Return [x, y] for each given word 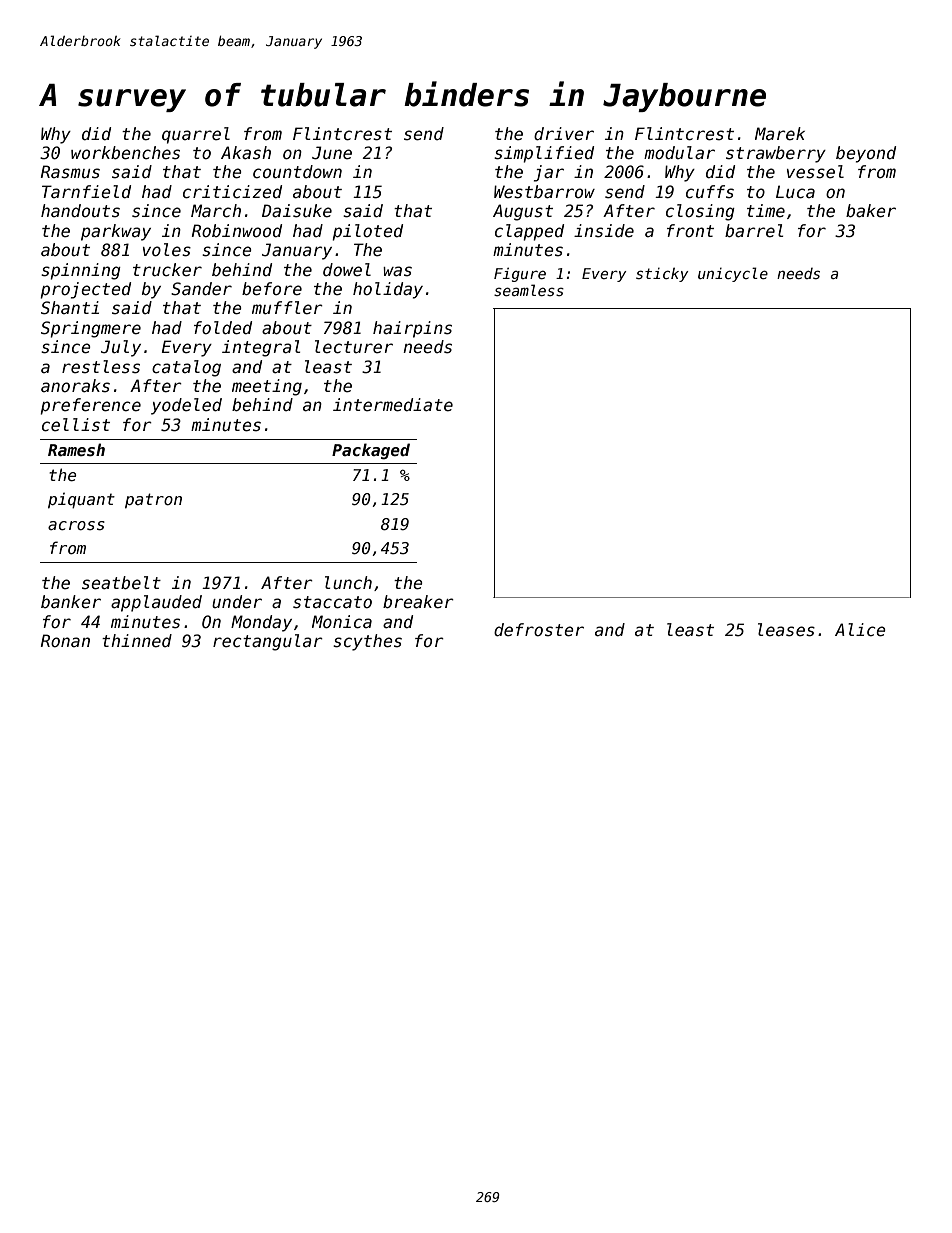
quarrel [196, 135]
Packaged [371, 451]
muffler [287, 308]
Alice [860, 630]
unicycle [733, 274]
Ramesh [76, 450]
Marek [780, 134]
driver [564, 134]
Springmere [91, 329]
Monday [261, 623]
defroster [539, 630]
